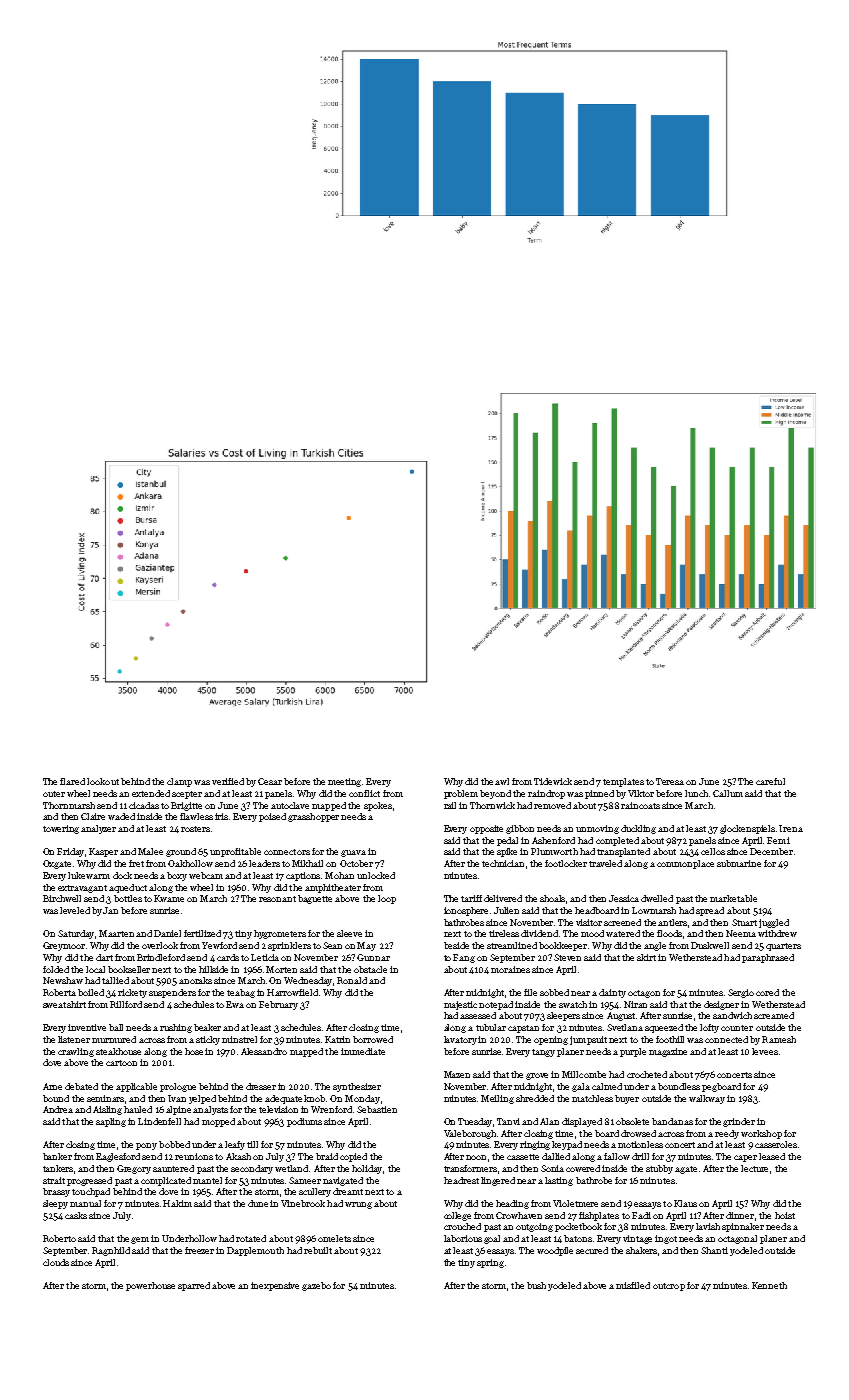  I want to click on sleeve, so click(349, 933).
